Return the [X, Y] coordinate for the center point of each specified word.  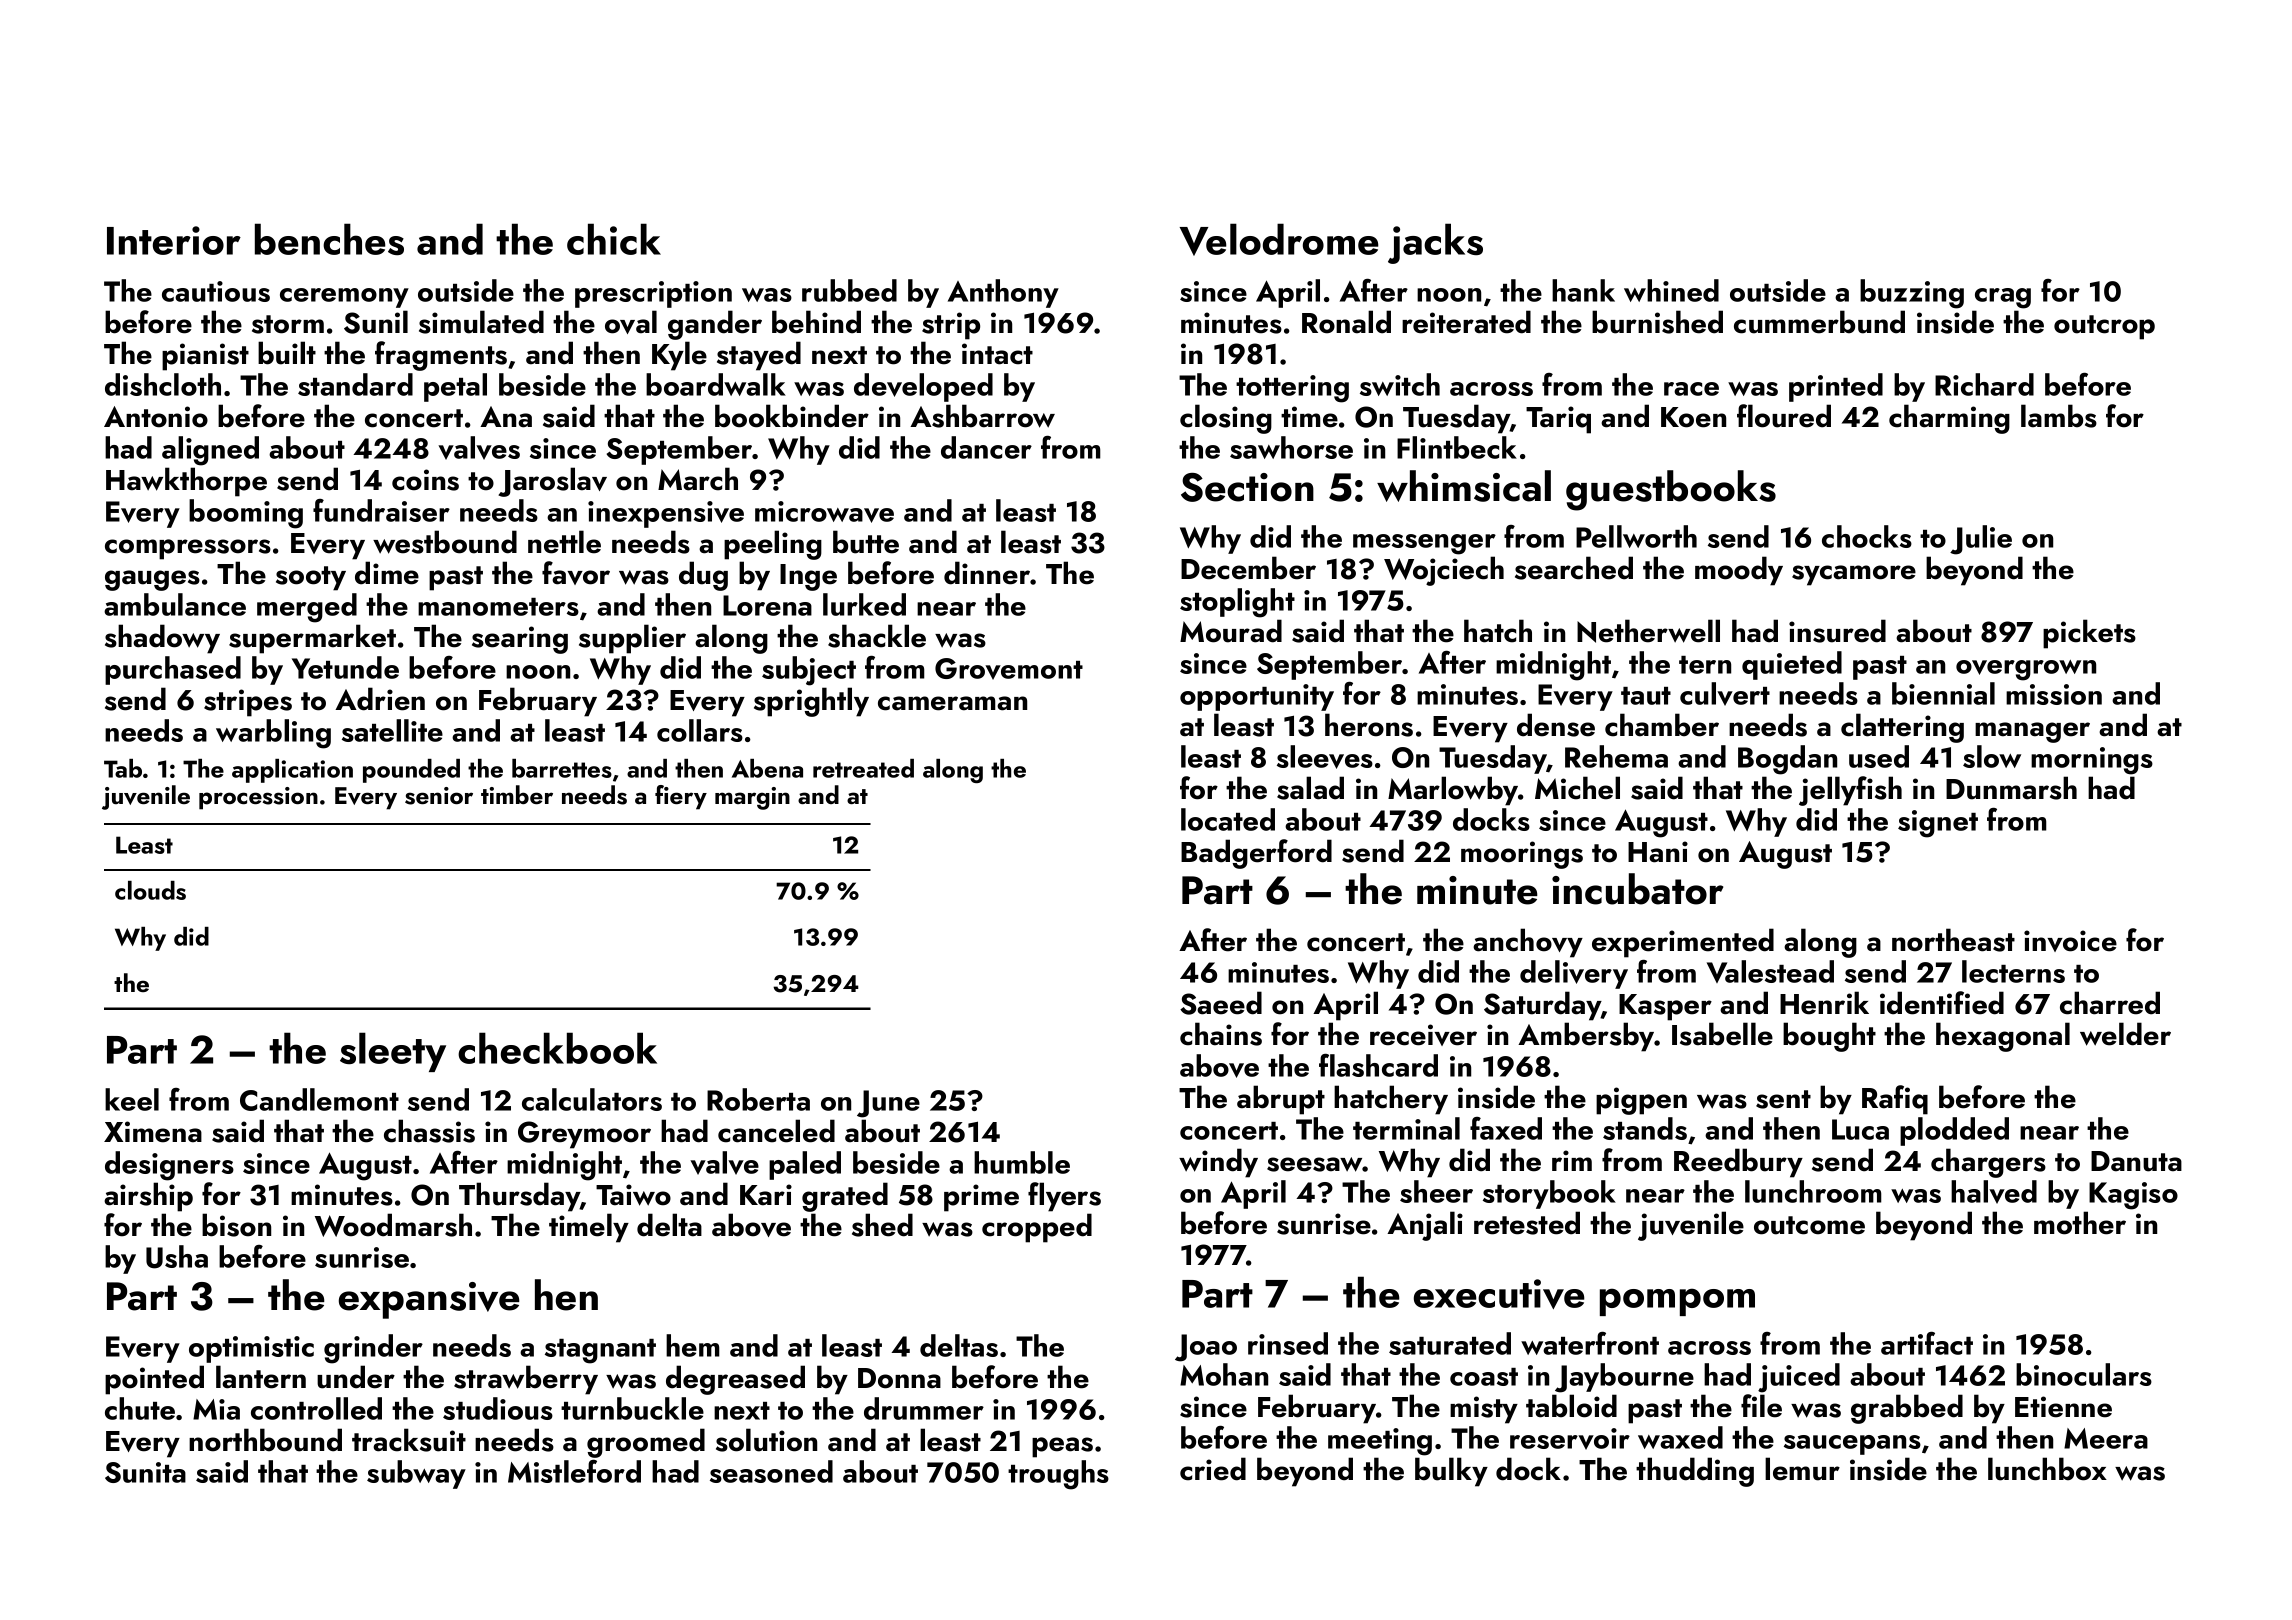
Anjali [1425, 1226]
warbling [273, 734]
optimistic [251, 1349]
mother [2080, 1223]
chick [614, 239]
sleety [393, 1052]
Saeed [1221, 1003]
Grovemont [1009, 669]
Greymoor [584, 1135]
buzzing [1912, 294]
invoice [2070, 941]
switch [1400, 384]
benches [329, 239]
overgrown [2026, 670]
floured [1784, 416]
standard [355, 384]
